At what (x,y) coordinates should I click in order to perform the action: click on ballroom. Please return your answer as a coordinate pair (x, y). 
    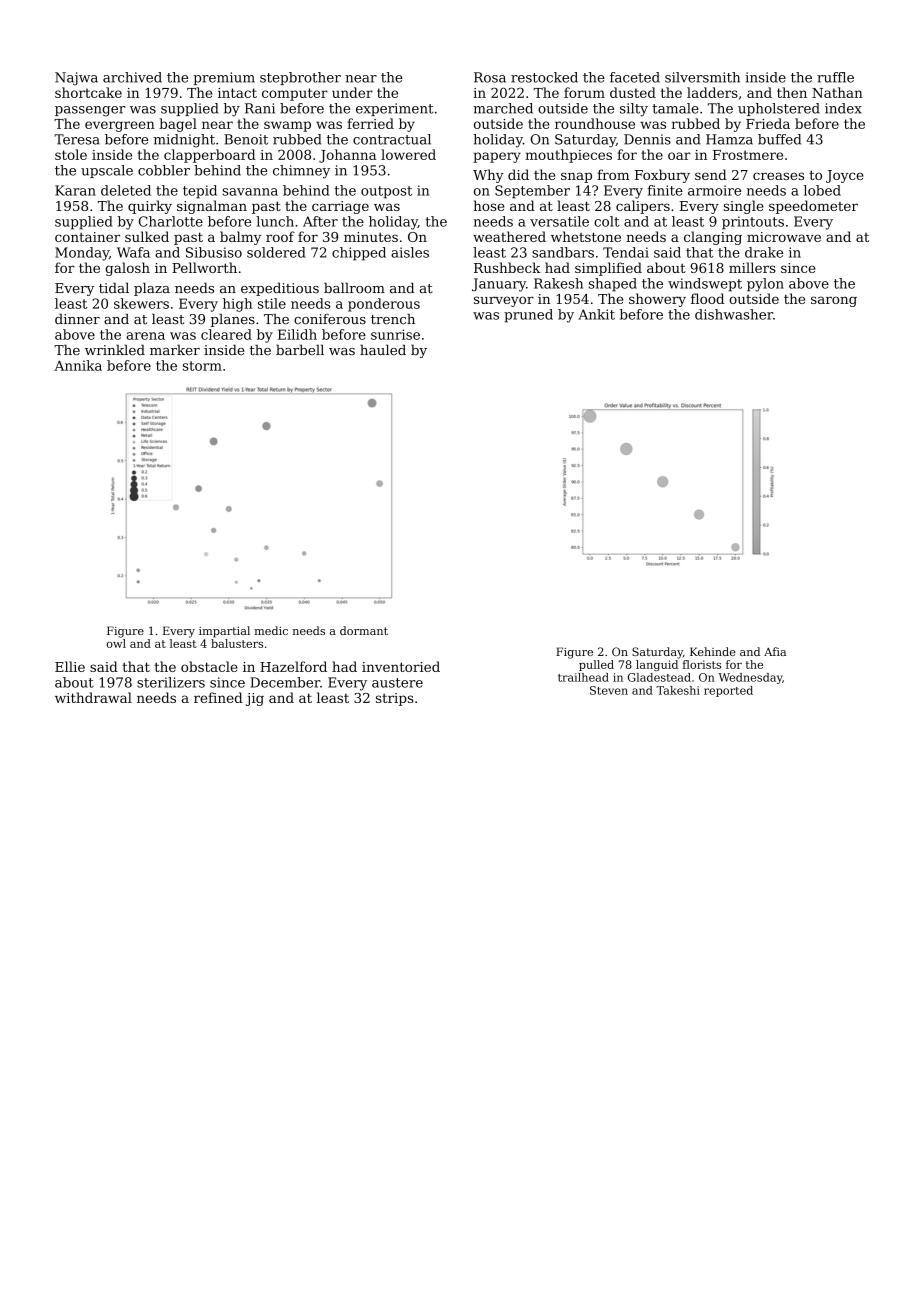
    Looking at the image, I should click on (354, 288).
